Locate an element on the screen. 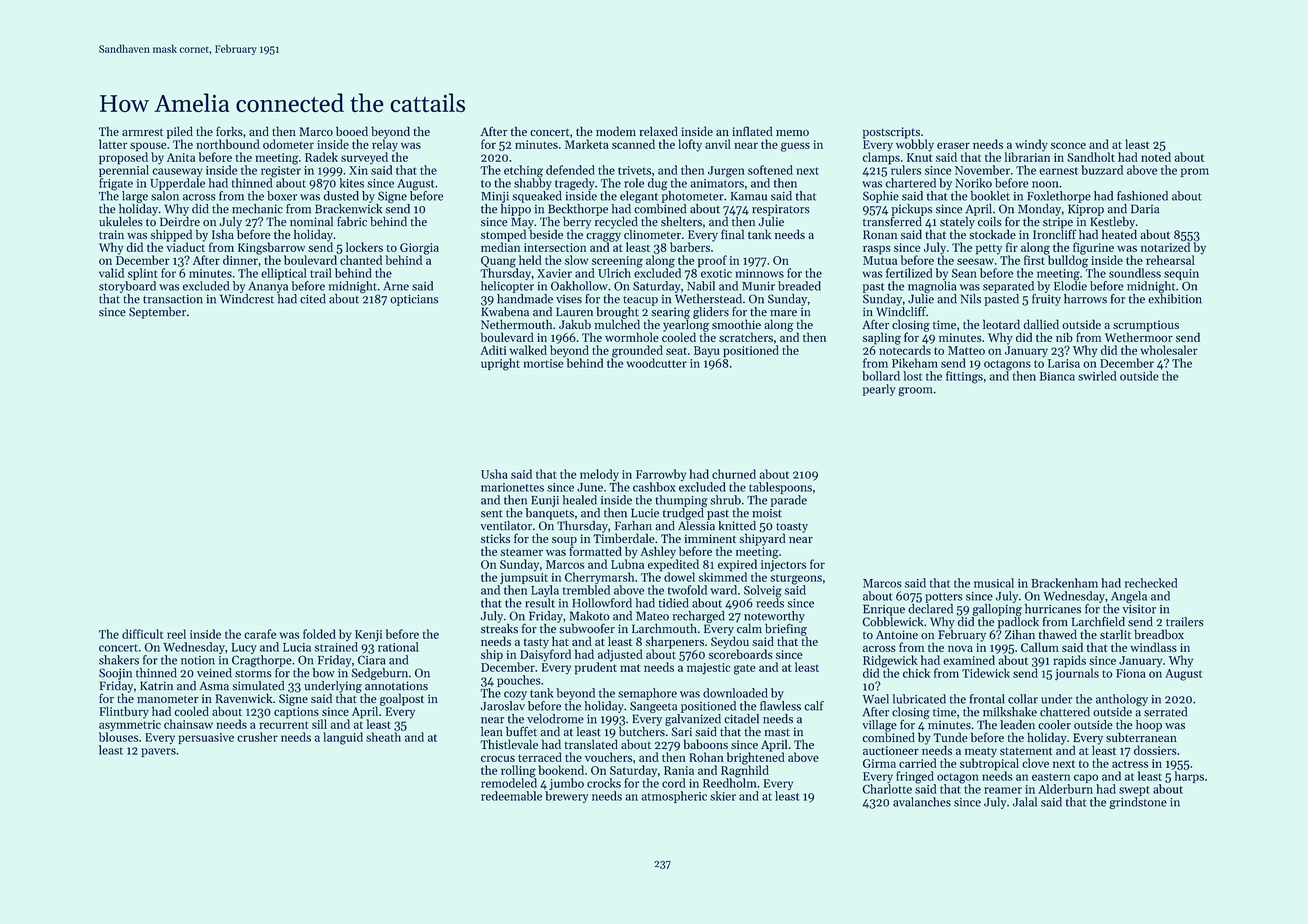 The width and height of the screenshot is (1308, 924). noted is located at coordinates (1156, 157).
